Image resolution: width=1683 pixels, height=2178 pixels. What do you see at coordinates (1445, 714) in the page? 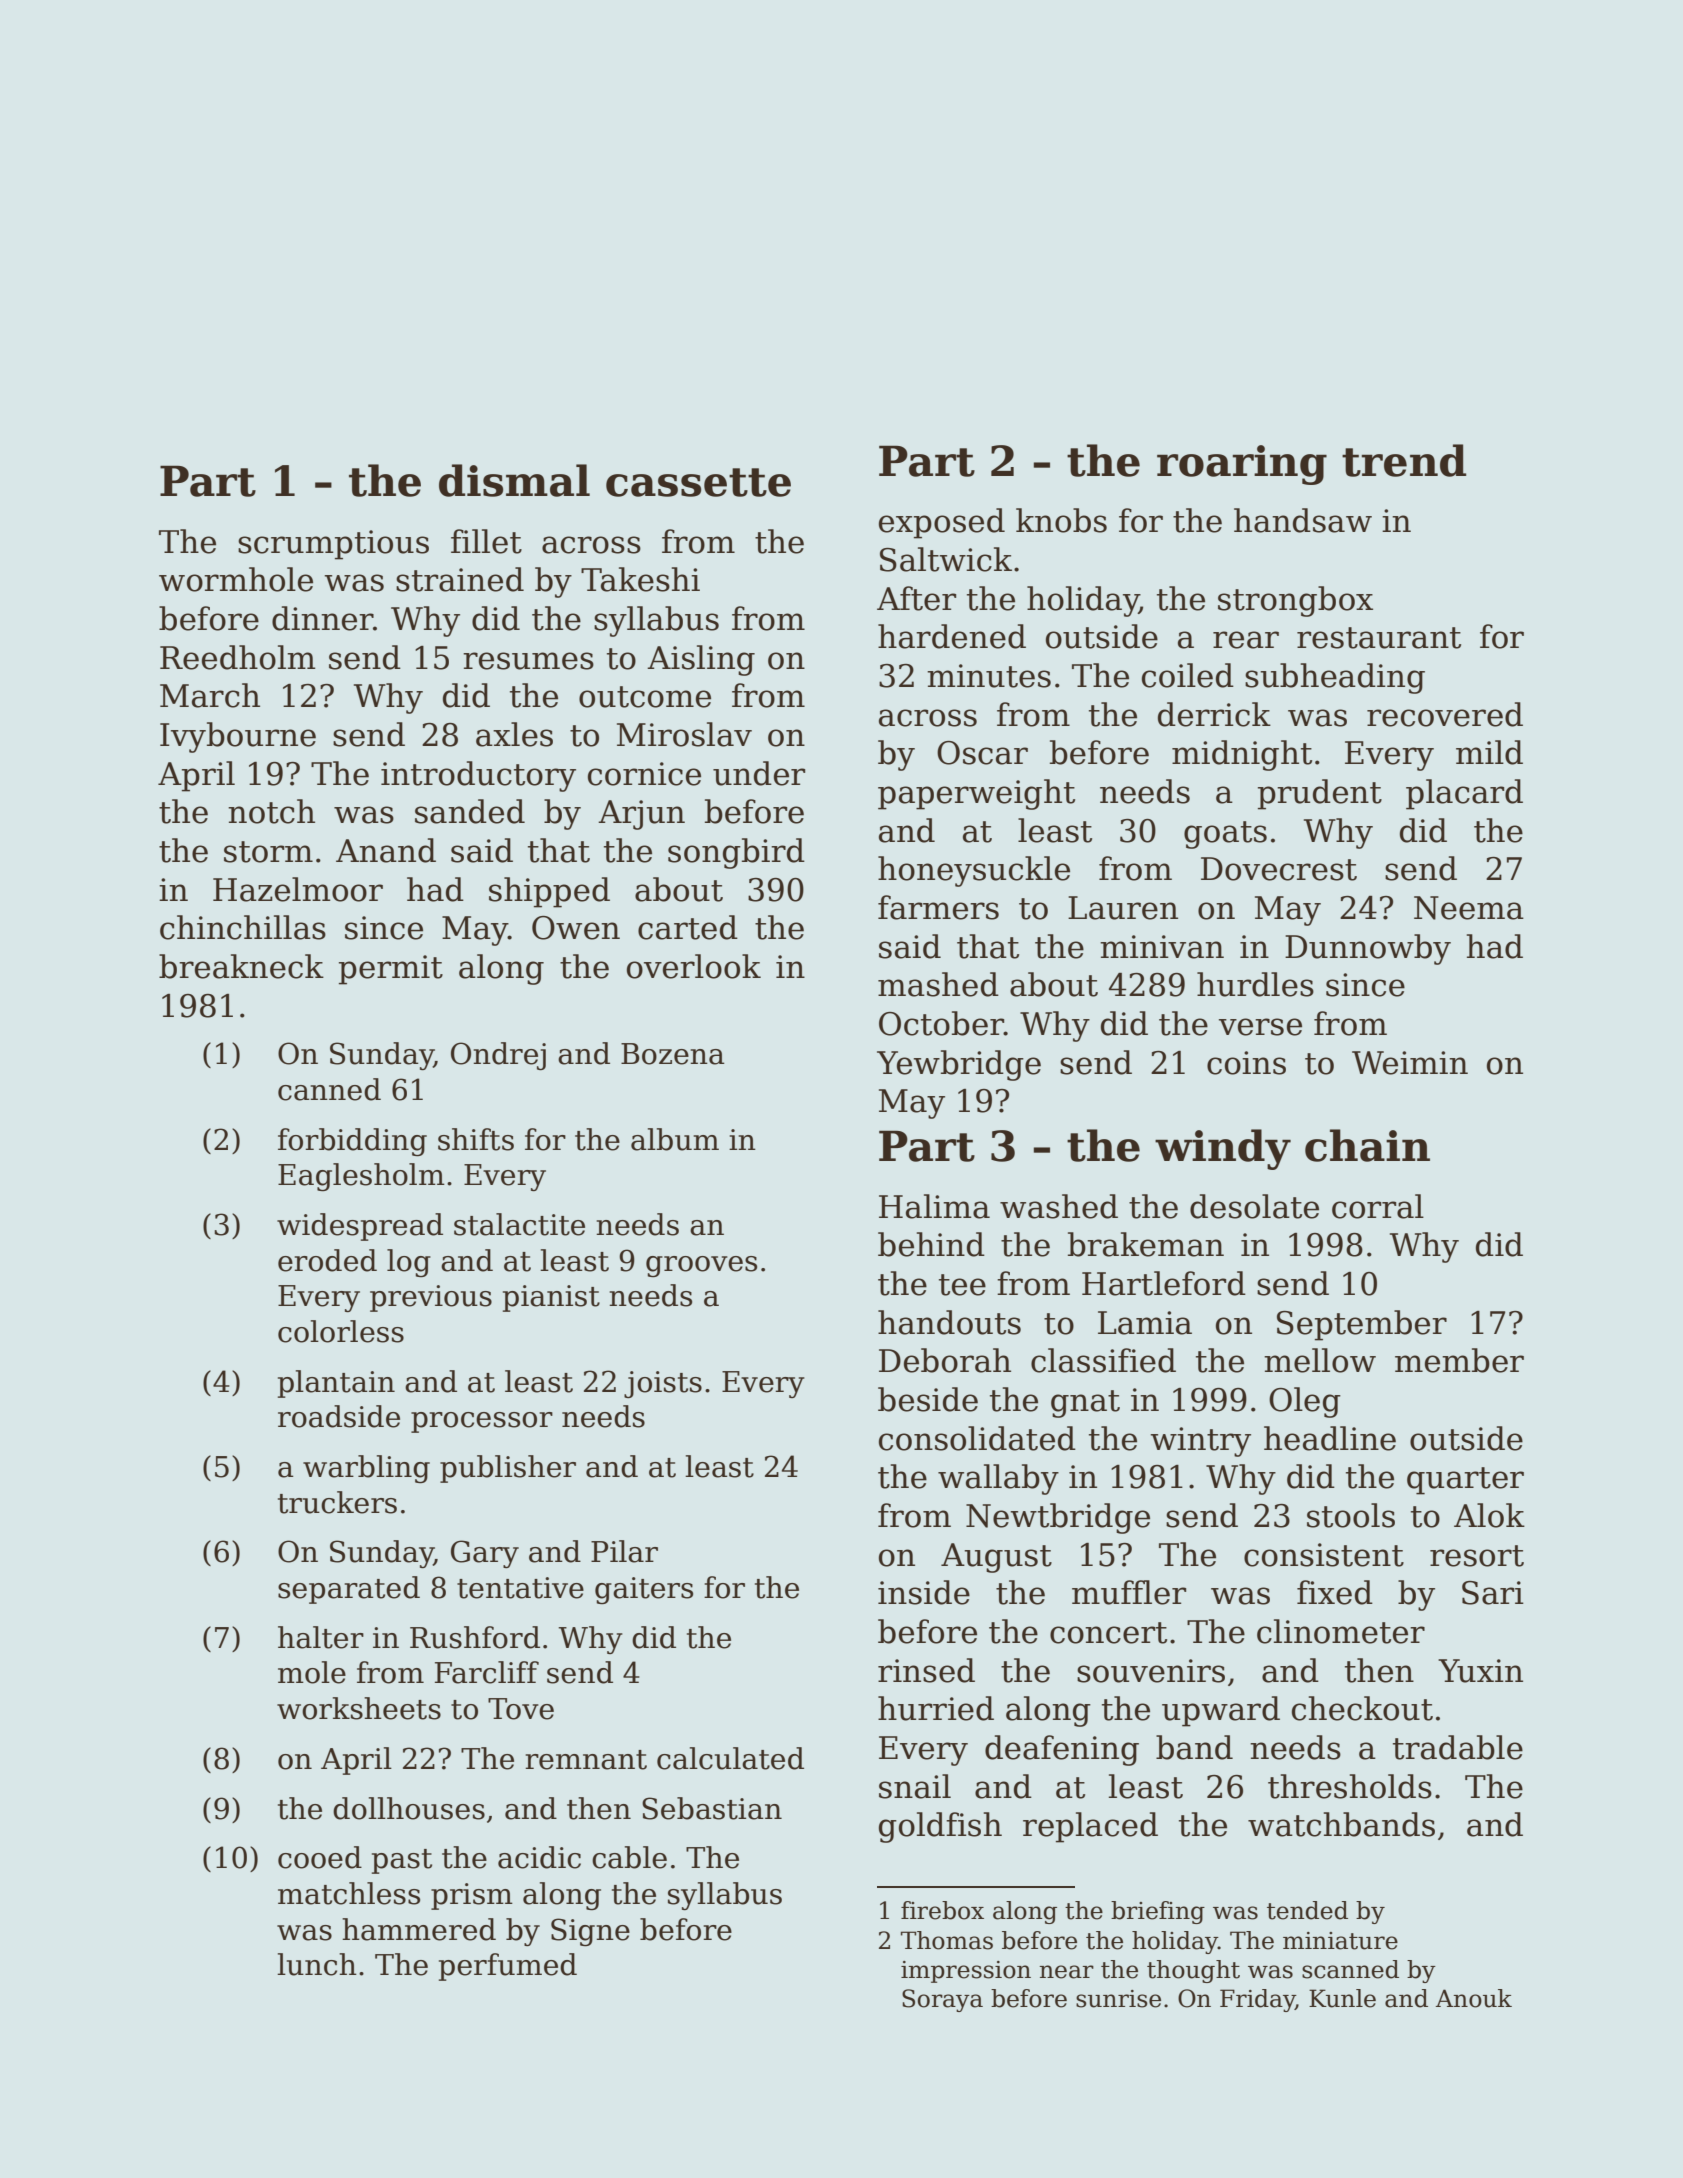
I see `recovered` at bounding box center [1445, 714].
